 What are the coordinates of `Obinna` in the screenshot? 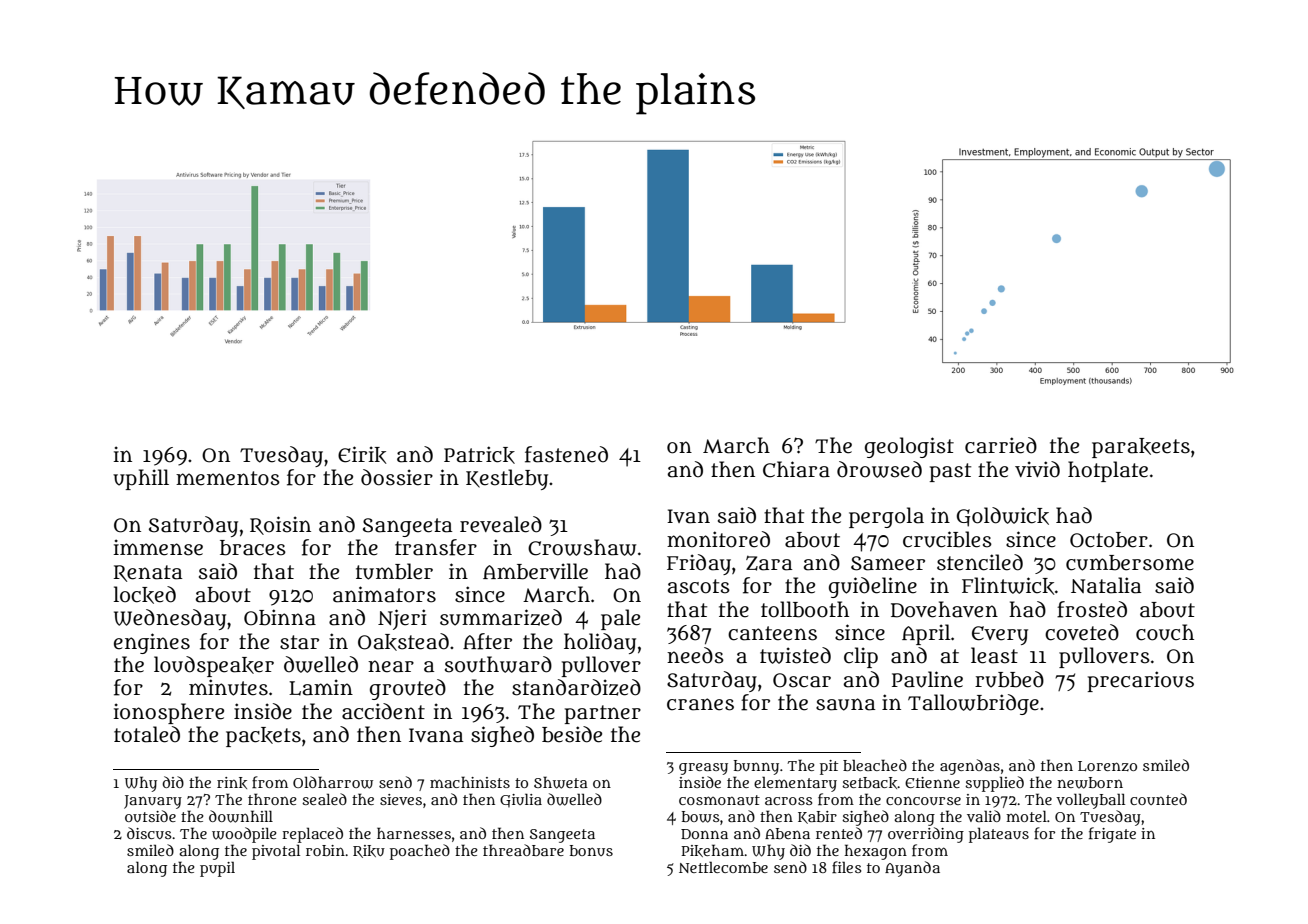 It's located at (280, 617).
